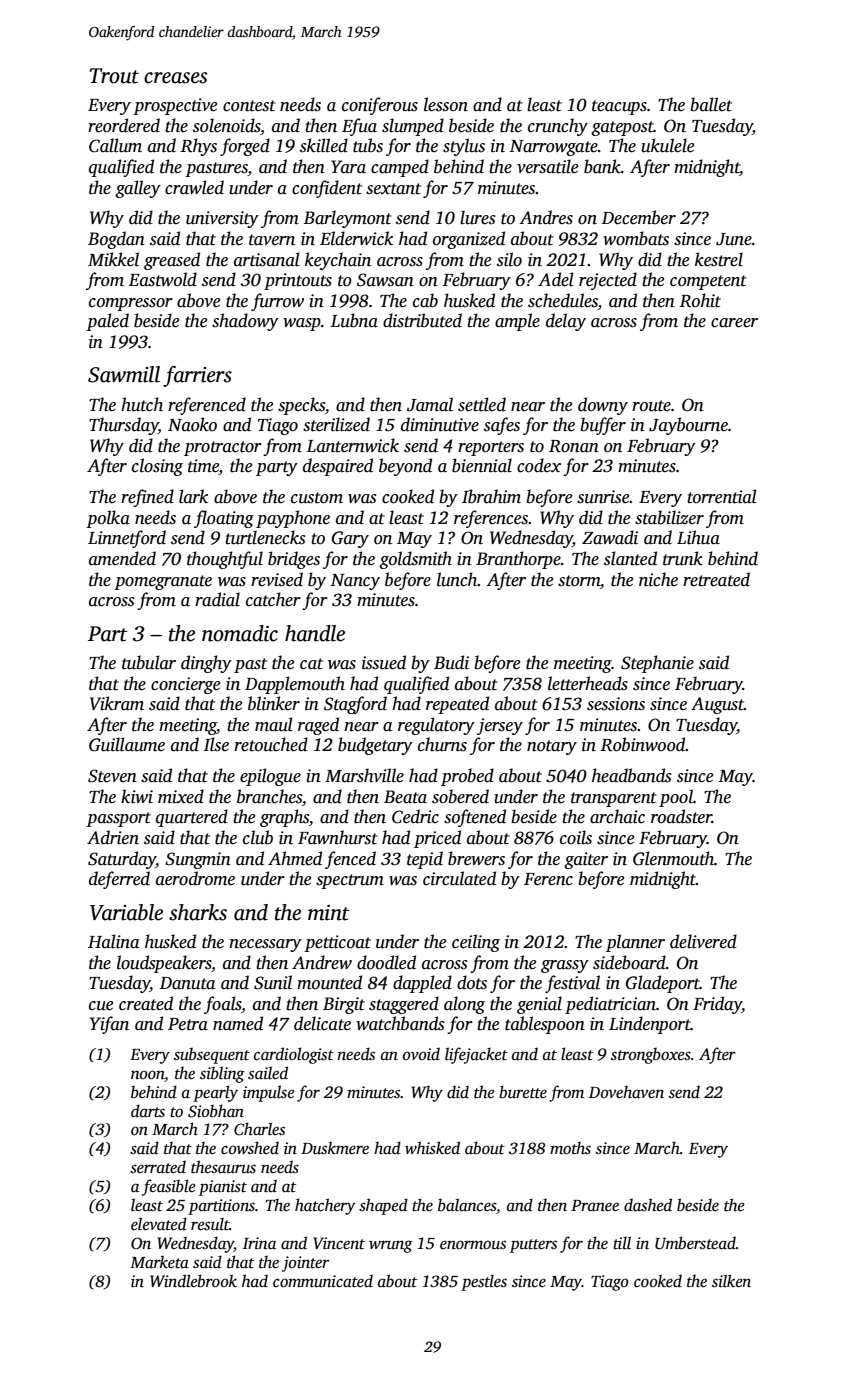 The image size is (849, 1400). I want to click on Rhys, so click(198, 147).
